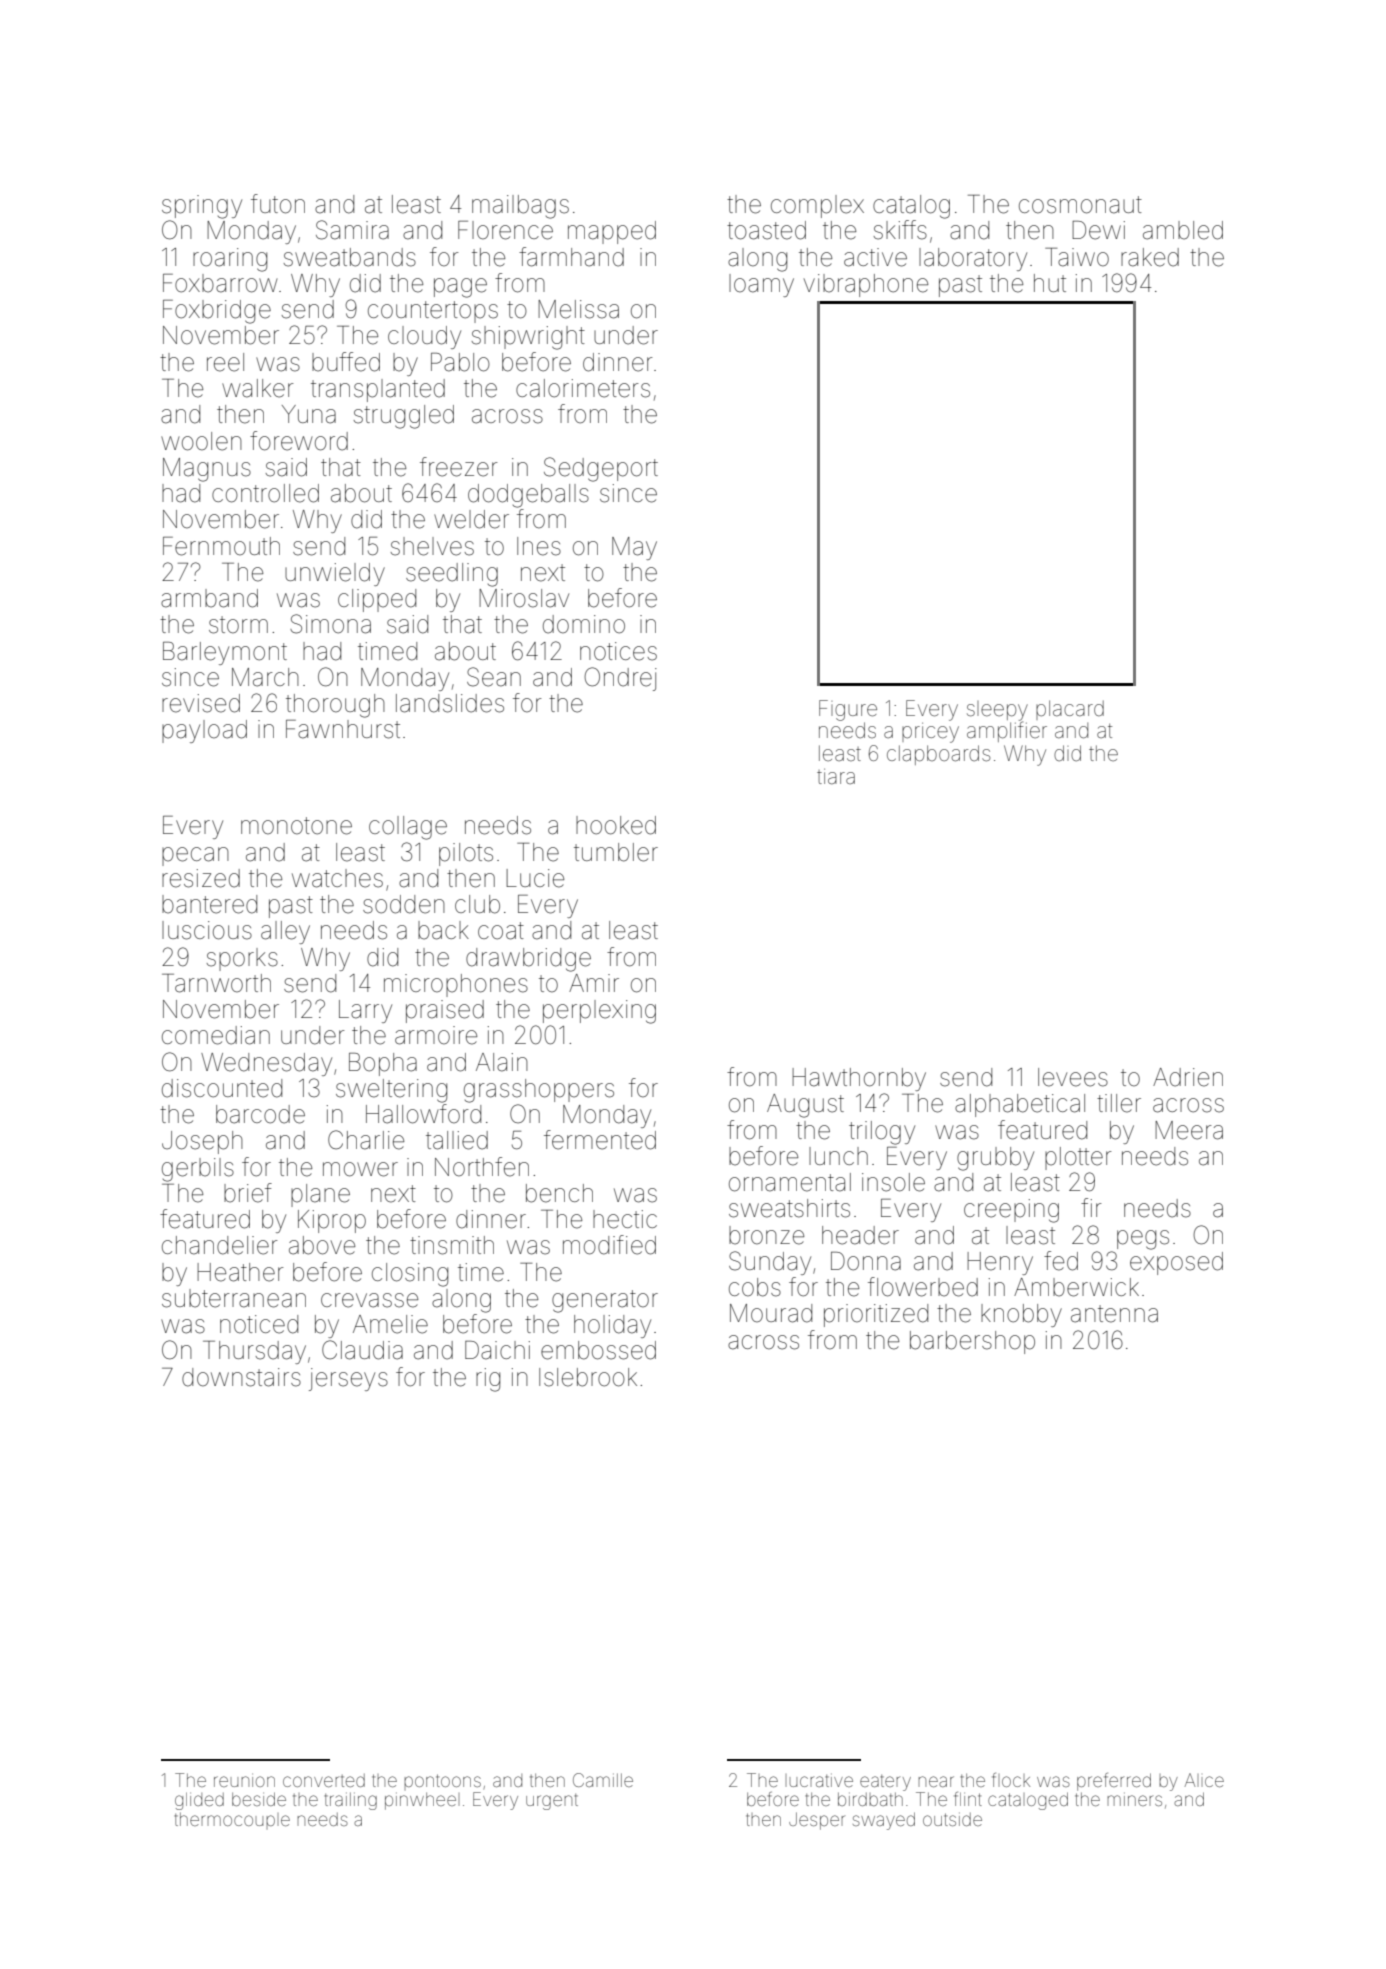 This page has width=1386, height=1969. I want to click on holiday, so click(612, 1326).
